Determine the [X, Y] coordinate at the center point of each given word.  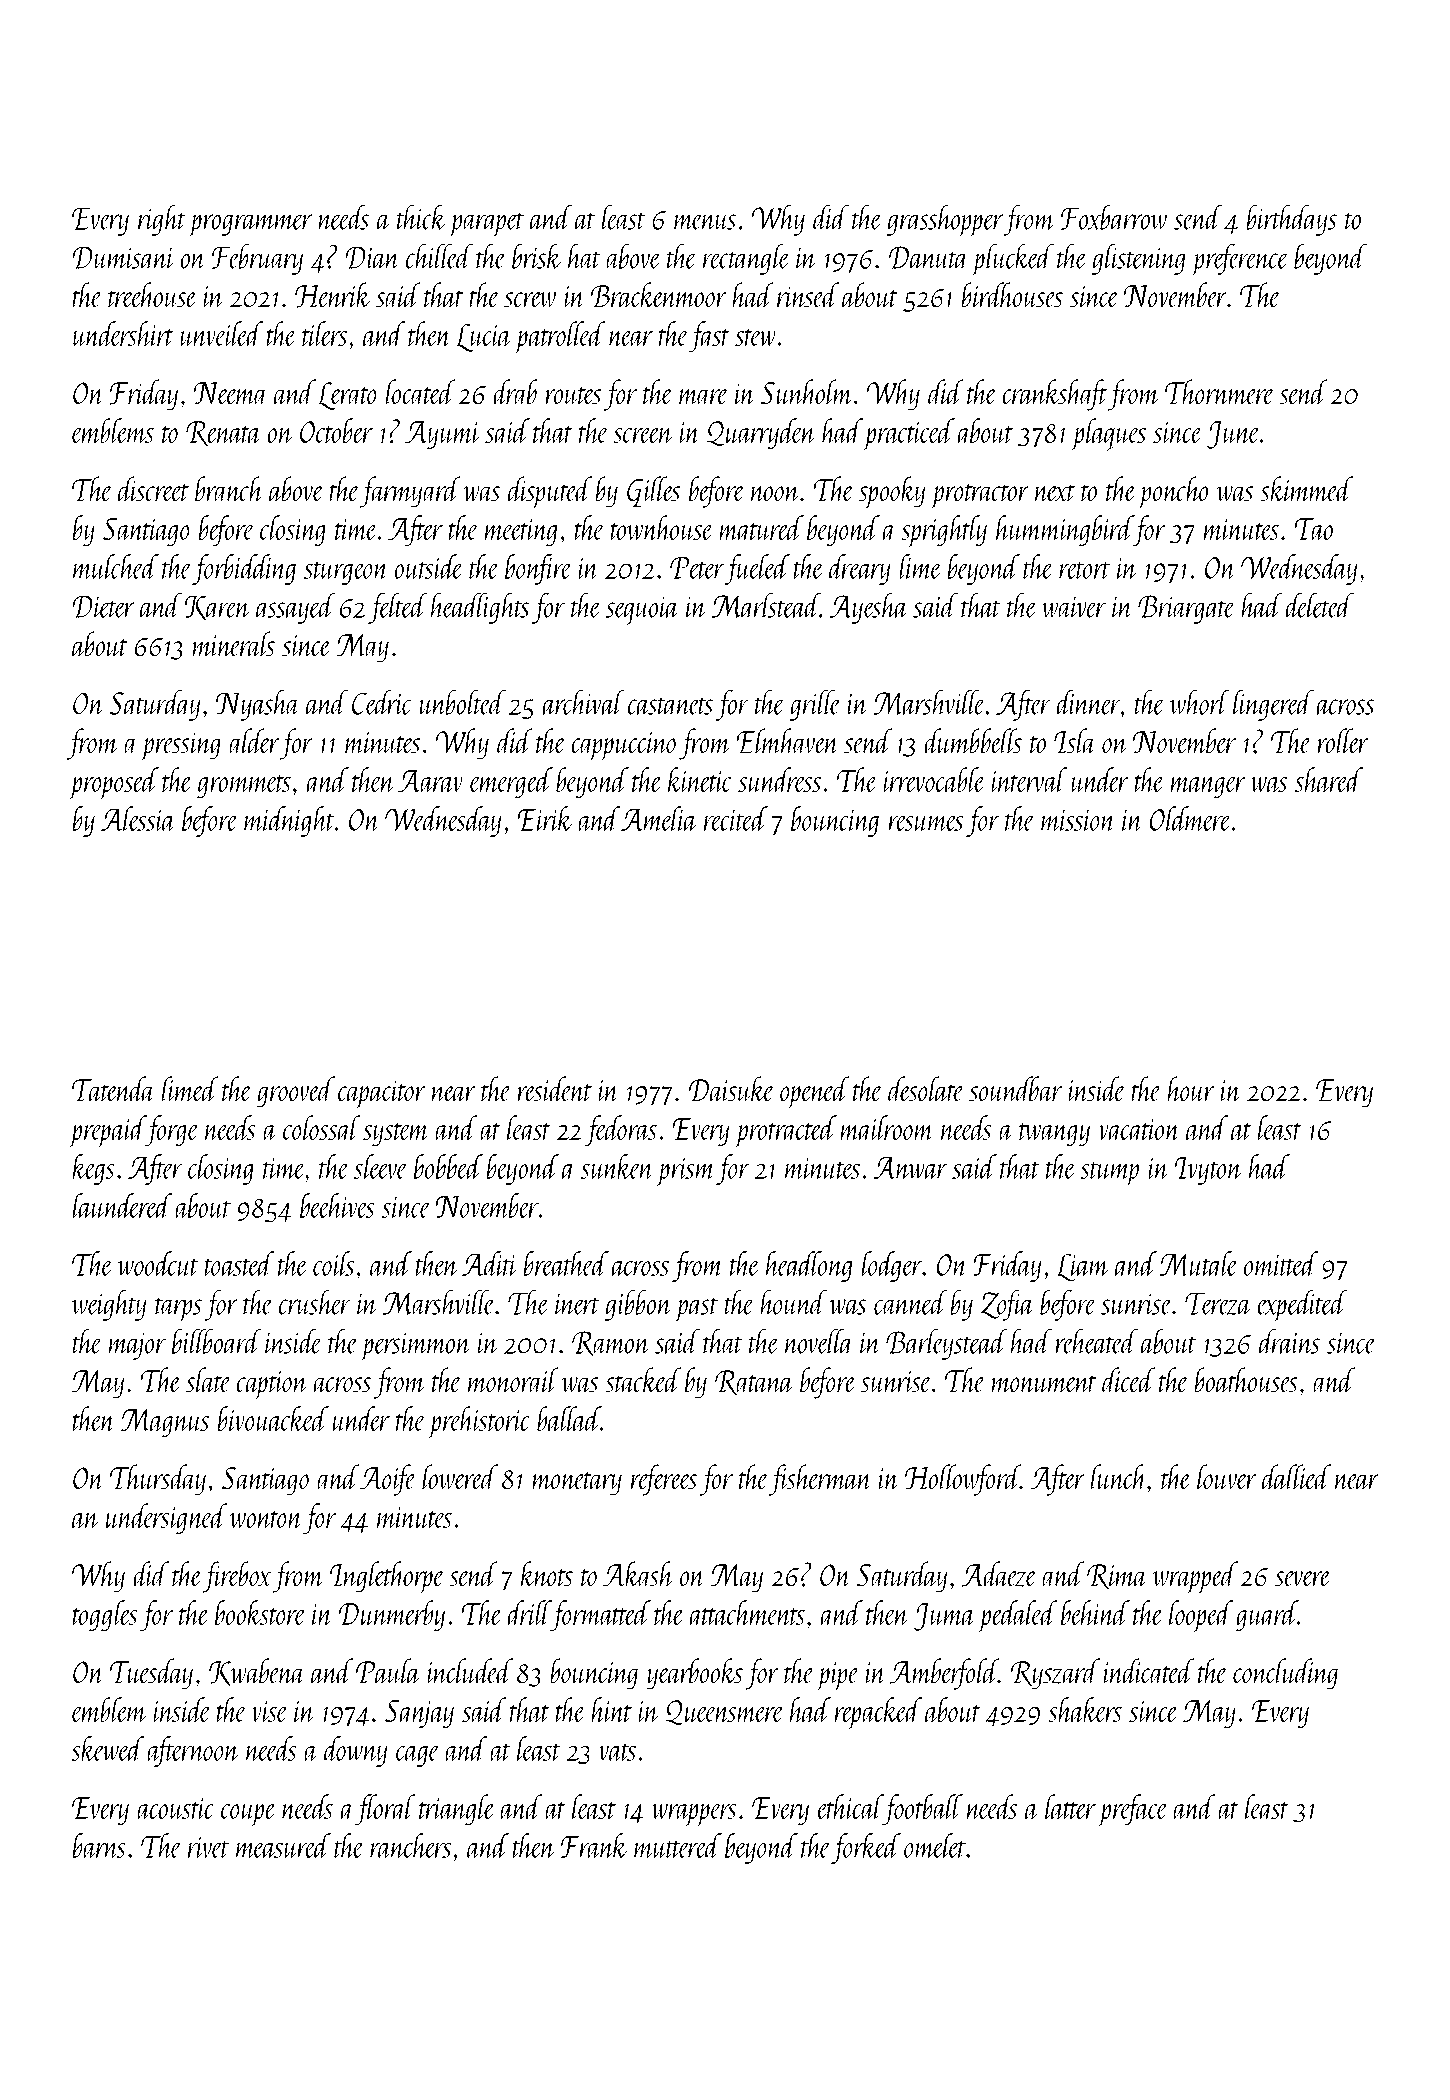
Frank [594, 1845]
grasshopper [945, 220]
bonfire [538, 569]
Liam [1083, 1268]
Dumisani [123, 257]
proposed [114, 783]
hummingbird [1065, 531]
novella [819, 1341]
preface [1133, 1810]
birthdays [1292, 220]
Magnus [165, 1423]
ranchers [410, 1845]
